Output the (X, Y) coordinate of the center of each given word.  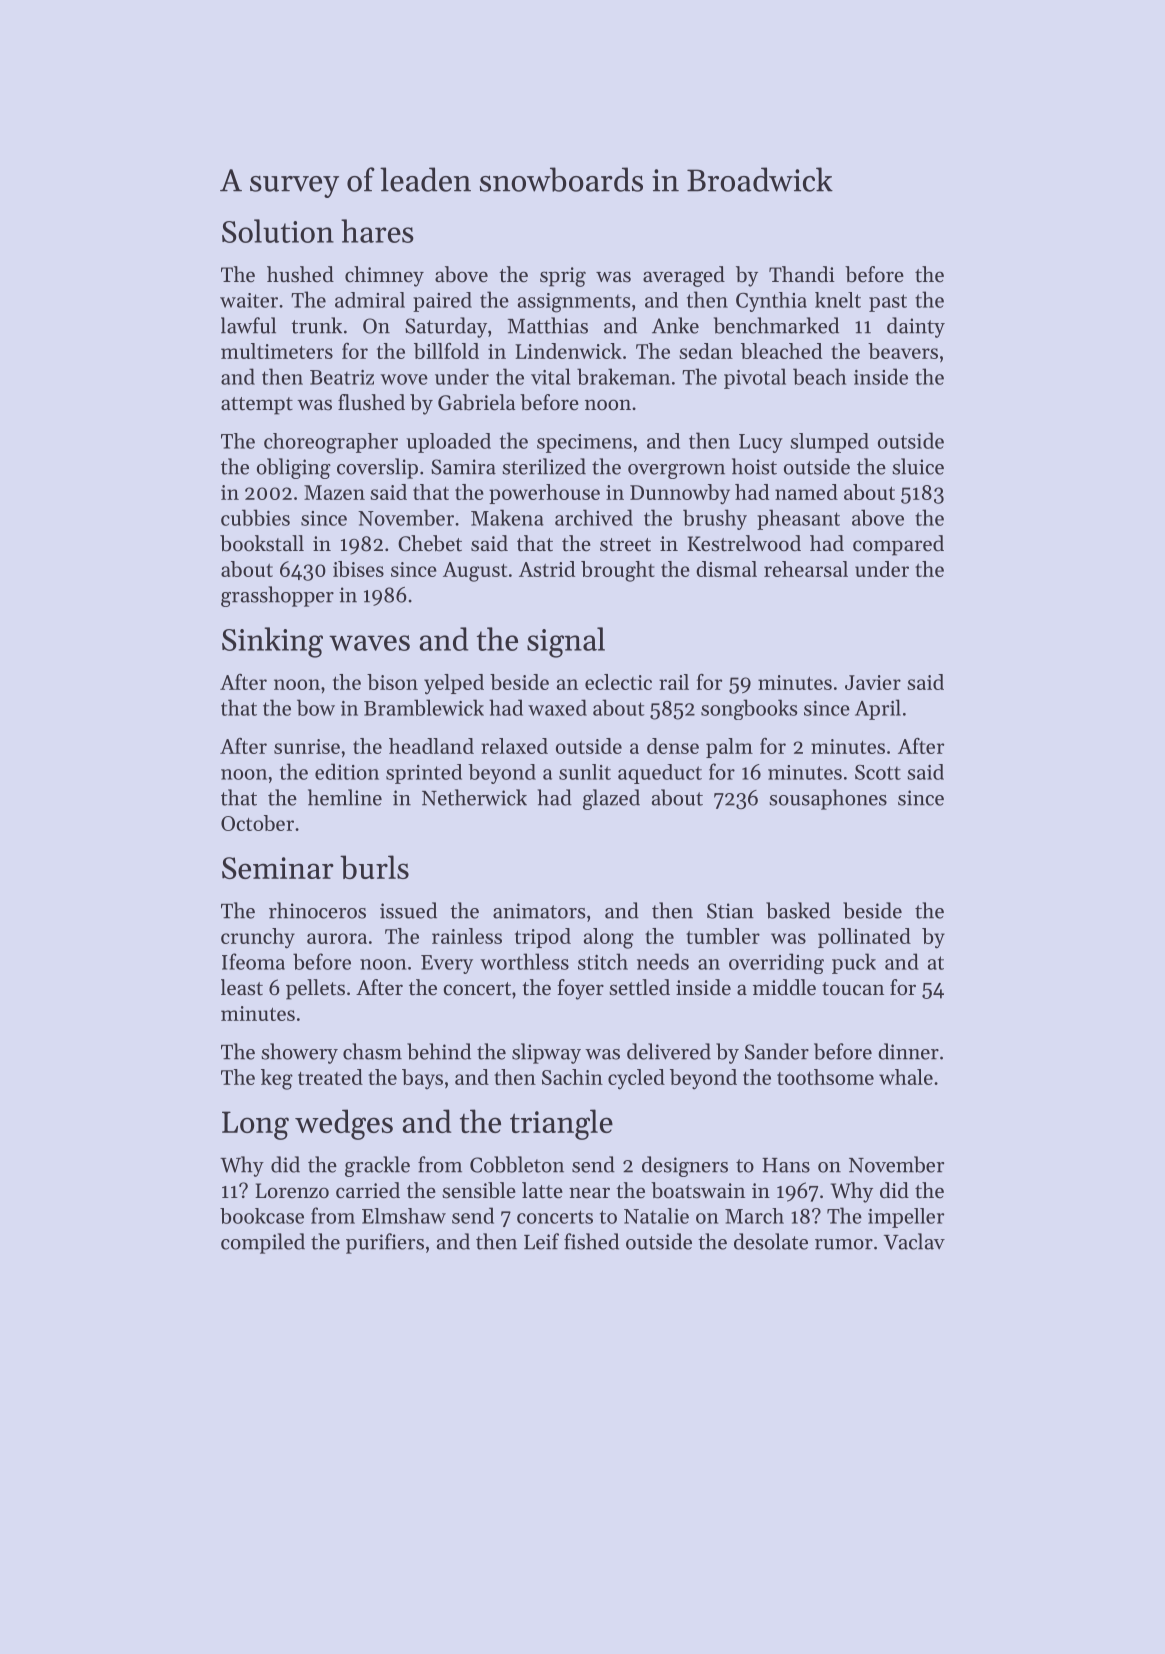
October (257, 823)
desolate (771, 1241)
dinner (908, 1051)
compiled (263, 1243)
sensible (479, 1190)
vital (551, 376)
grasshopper (277, 596)
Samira (463, 467)
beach (819, 376)
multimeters (277, 351)
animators (539, 911)
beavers (903, 351)
